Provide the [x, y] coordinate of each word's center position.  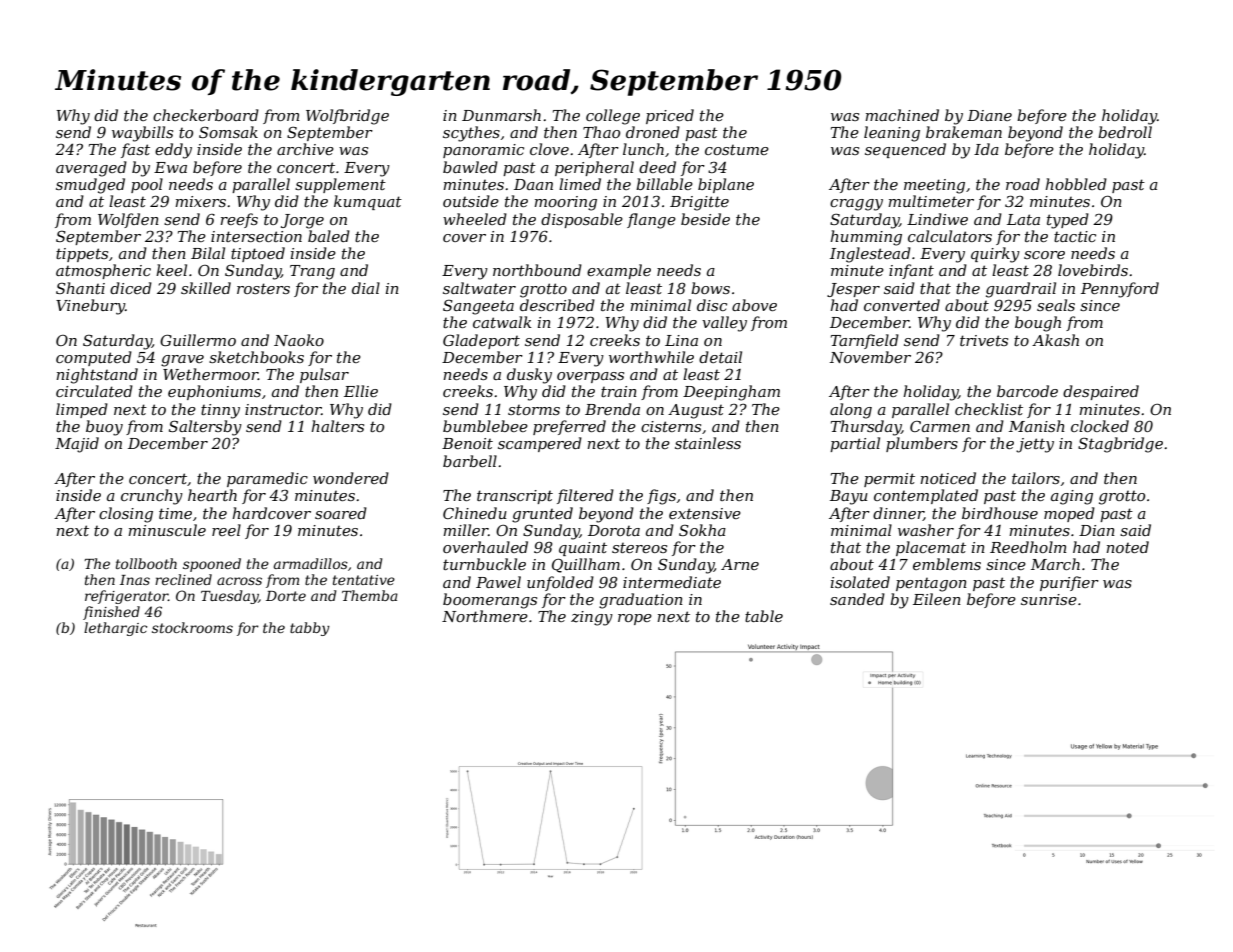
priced [670, 116]
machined [902, 115]
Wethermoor [210, 374]
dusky [529, 376]
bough [1038, 324]
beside [705, 219]
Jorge [302, 221]
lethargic [115, 629]
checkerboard [206, 115]
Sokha [702, 530]
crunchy [152, 497]
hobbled [1076, 184]
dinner [898, 514]
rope [635, 619]
